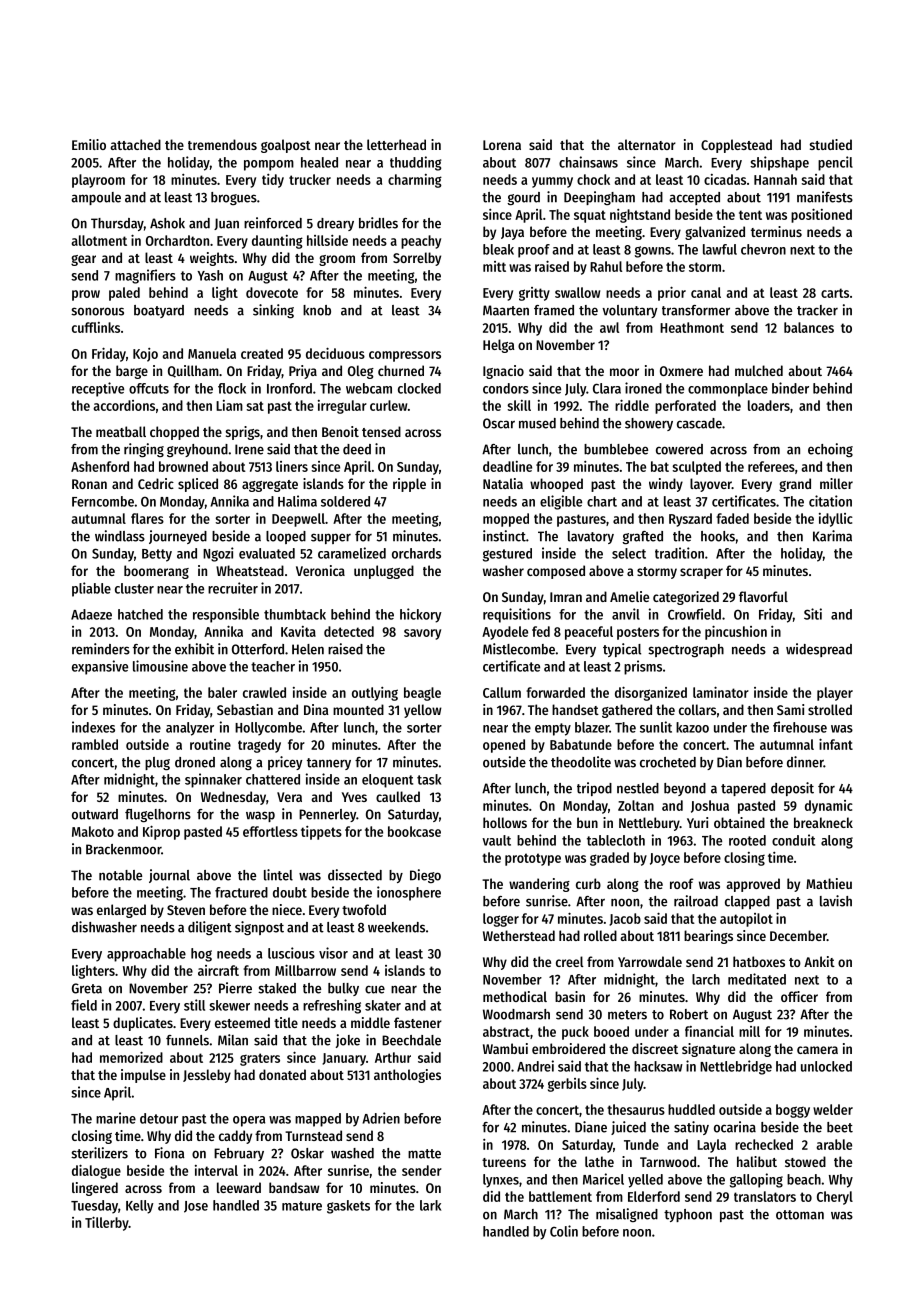 This screenshot has width=924, height=1314. What do you see at coordinates (387, 781) in the screenshot?
I see `eloquent` at bounding box center [387, 781].
